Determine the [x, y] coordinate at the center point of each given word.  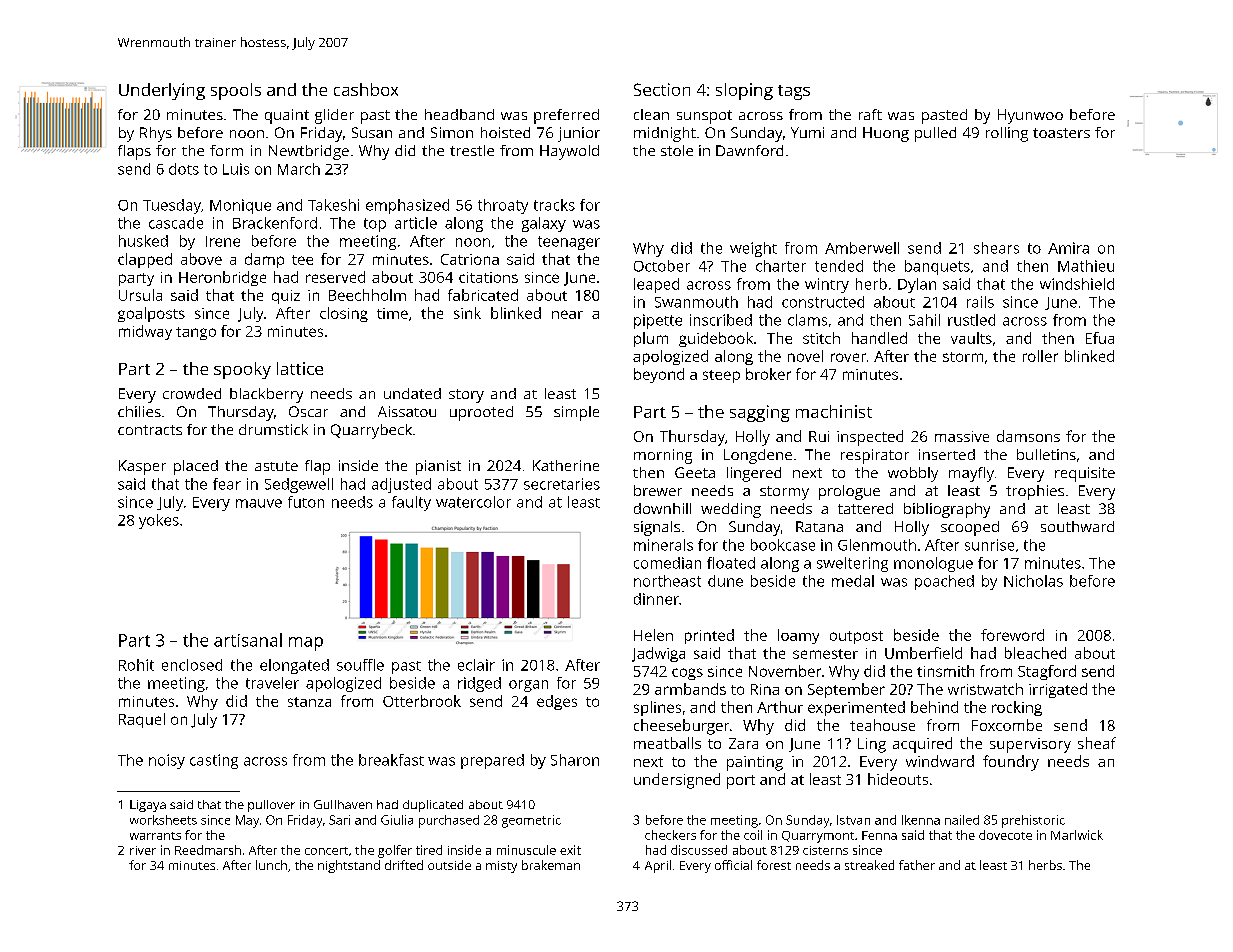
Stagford [1047, 672]
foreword [1012, 635]
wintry [827, 285]
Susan [372, 132]
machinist [834, 411]
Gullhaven [343, 804]
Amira [1068, 248]
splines [657, 708]
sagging [760, 413]
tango [196, 333]
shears [996, 248]
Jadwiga [658, 654]
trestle [472, 150]
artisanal [248, 640]
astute [276, 466]
